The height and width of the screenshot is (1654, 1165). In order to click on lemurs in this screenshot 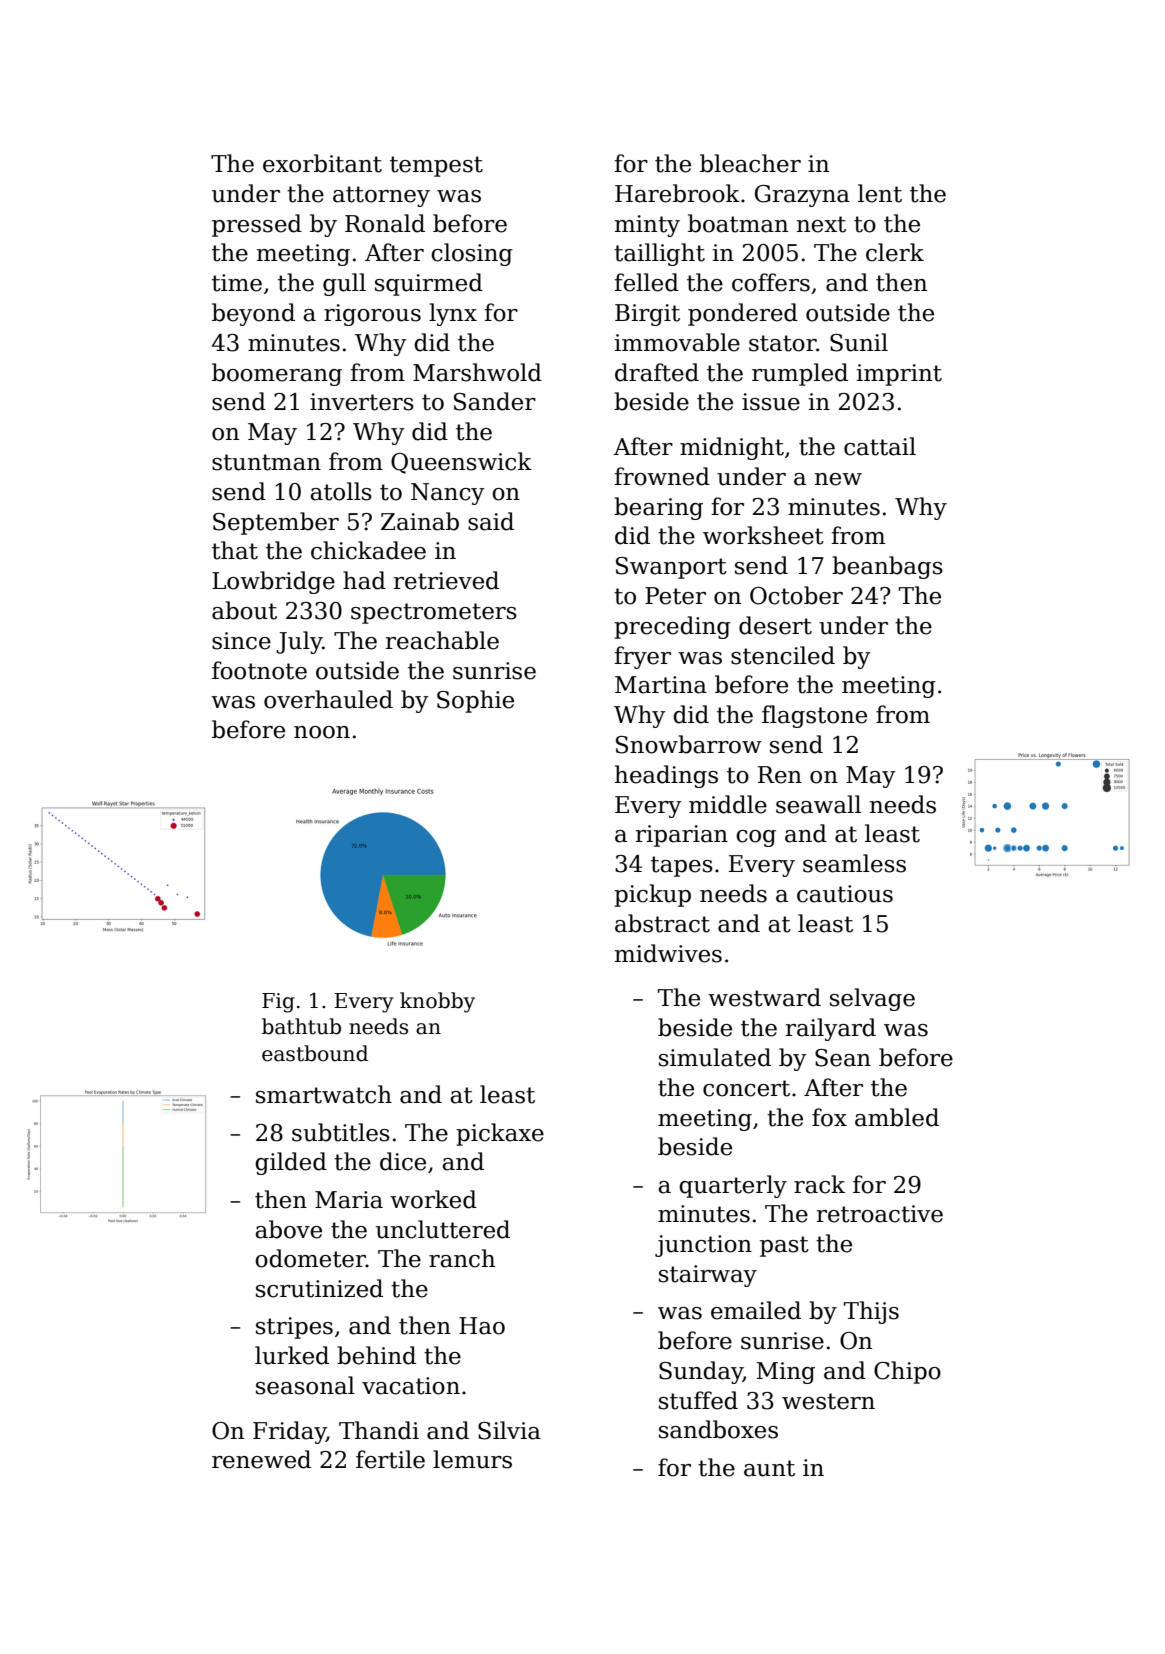, I will do `click(472, 1459)`.
